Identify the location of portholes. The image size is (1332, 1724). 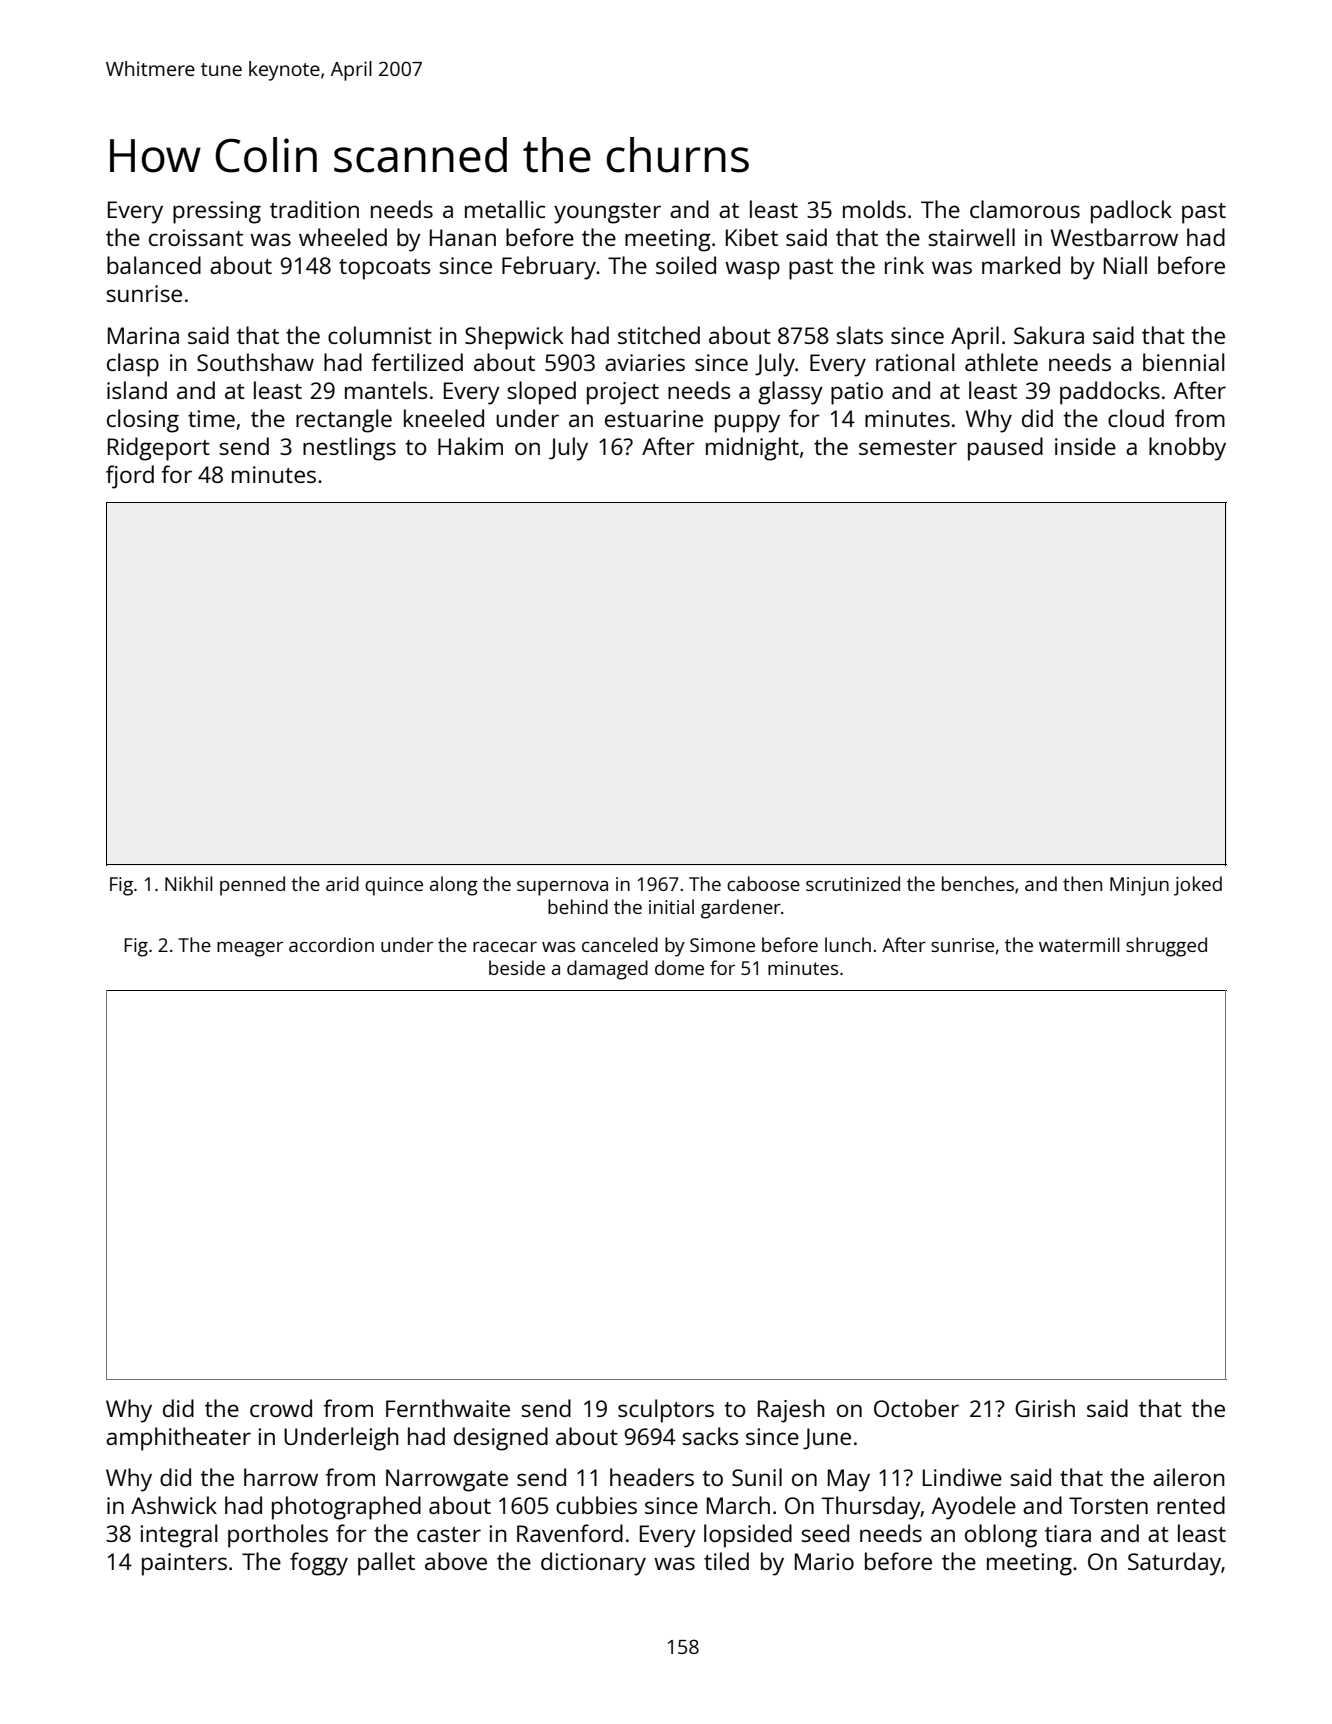
(278, 1536).
